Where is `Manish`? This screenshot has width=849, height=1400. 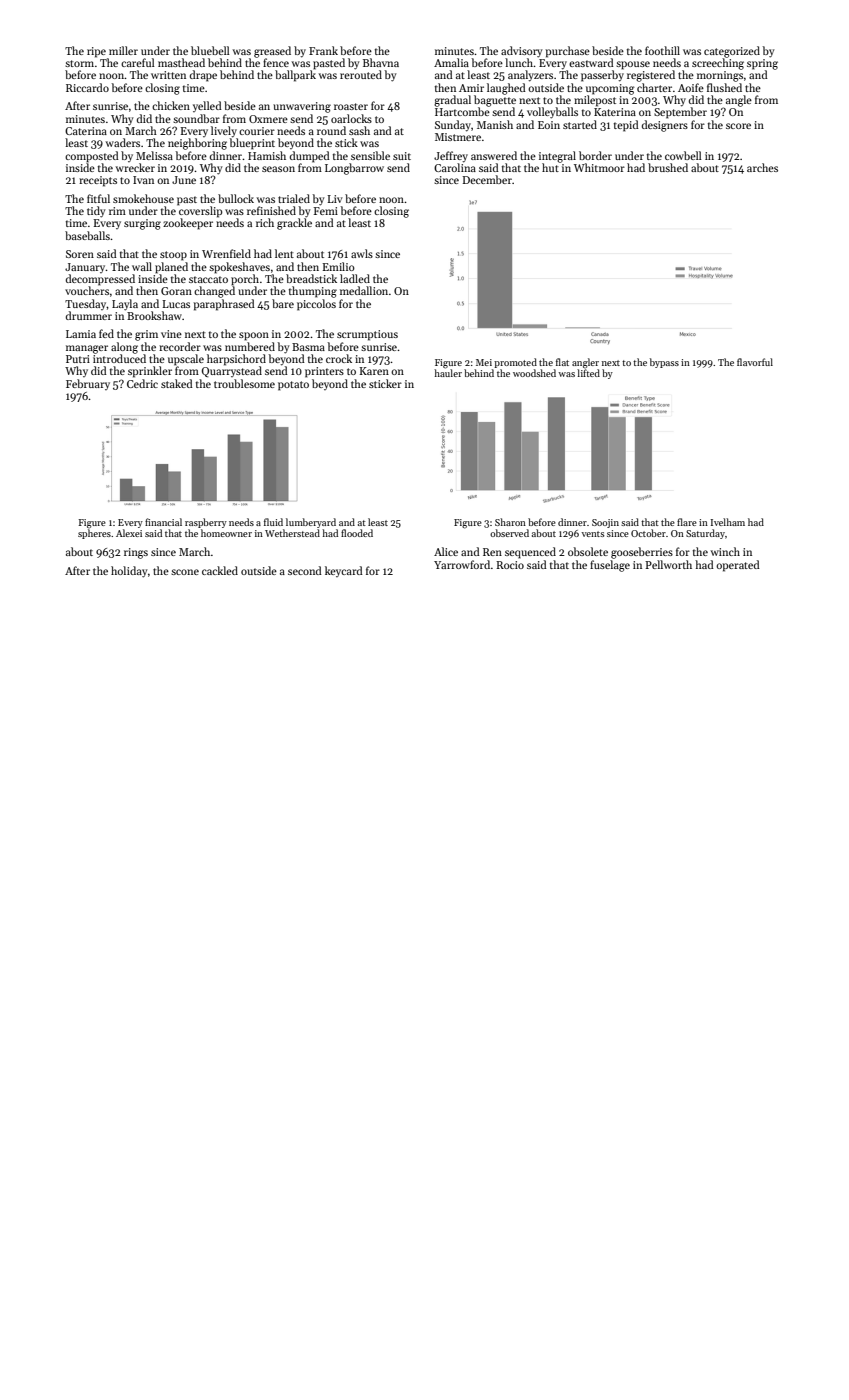
Manish is located at coordinates (495, 124).
